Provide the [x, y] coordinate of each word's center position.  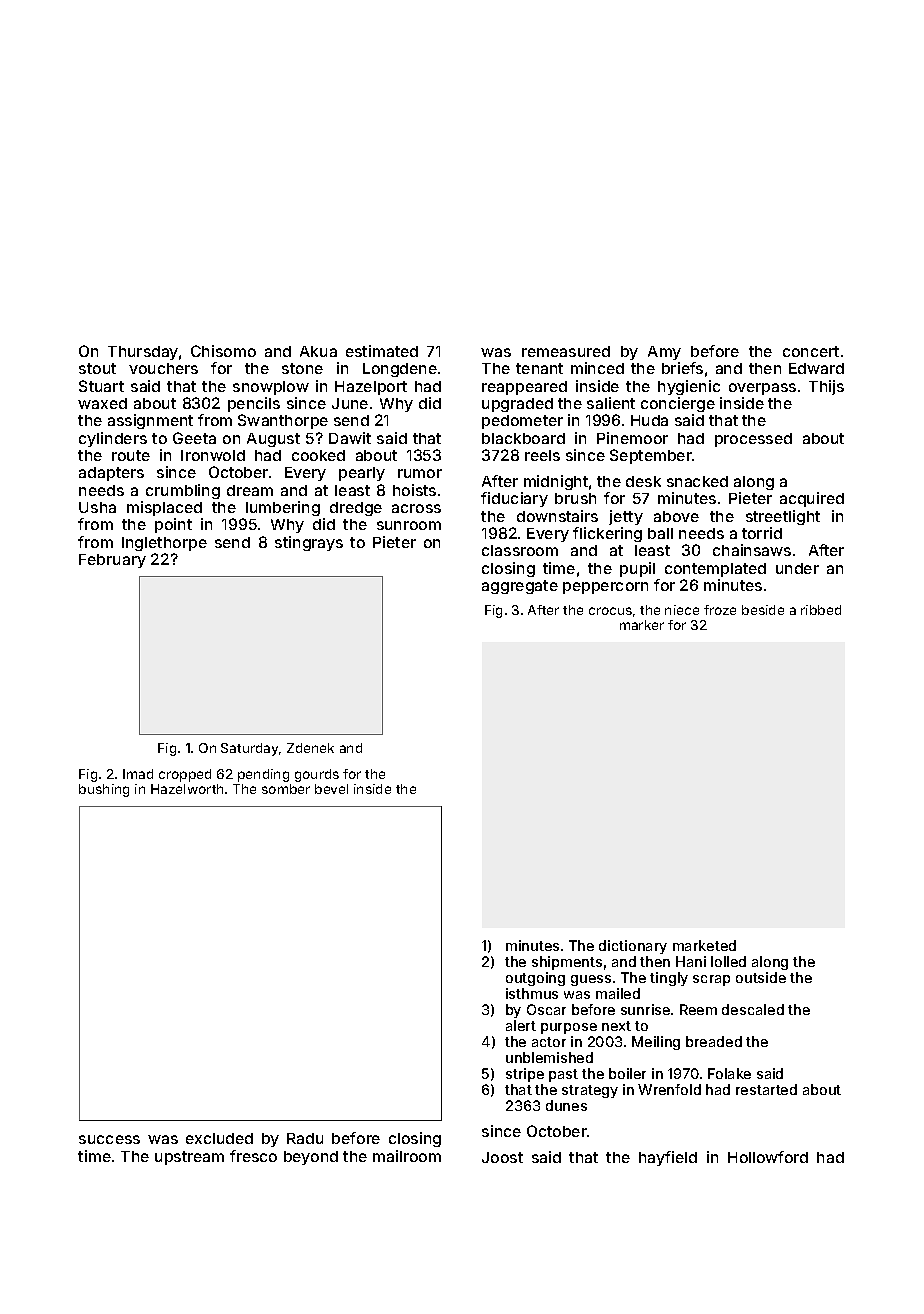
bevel [331, 789]
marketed [704, 945]
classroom [520, 550]
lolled [728, 961]
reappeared [524, 388]
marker [642, 625]
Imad [138, 774]
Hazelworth [187, 789]
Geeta [194, 438]
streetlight [783, 517]
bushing [104, 790]
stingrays [309, 543]
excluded [219, 1138]
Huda [649, 420]
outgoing [535, 979]
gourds [317, 775]
